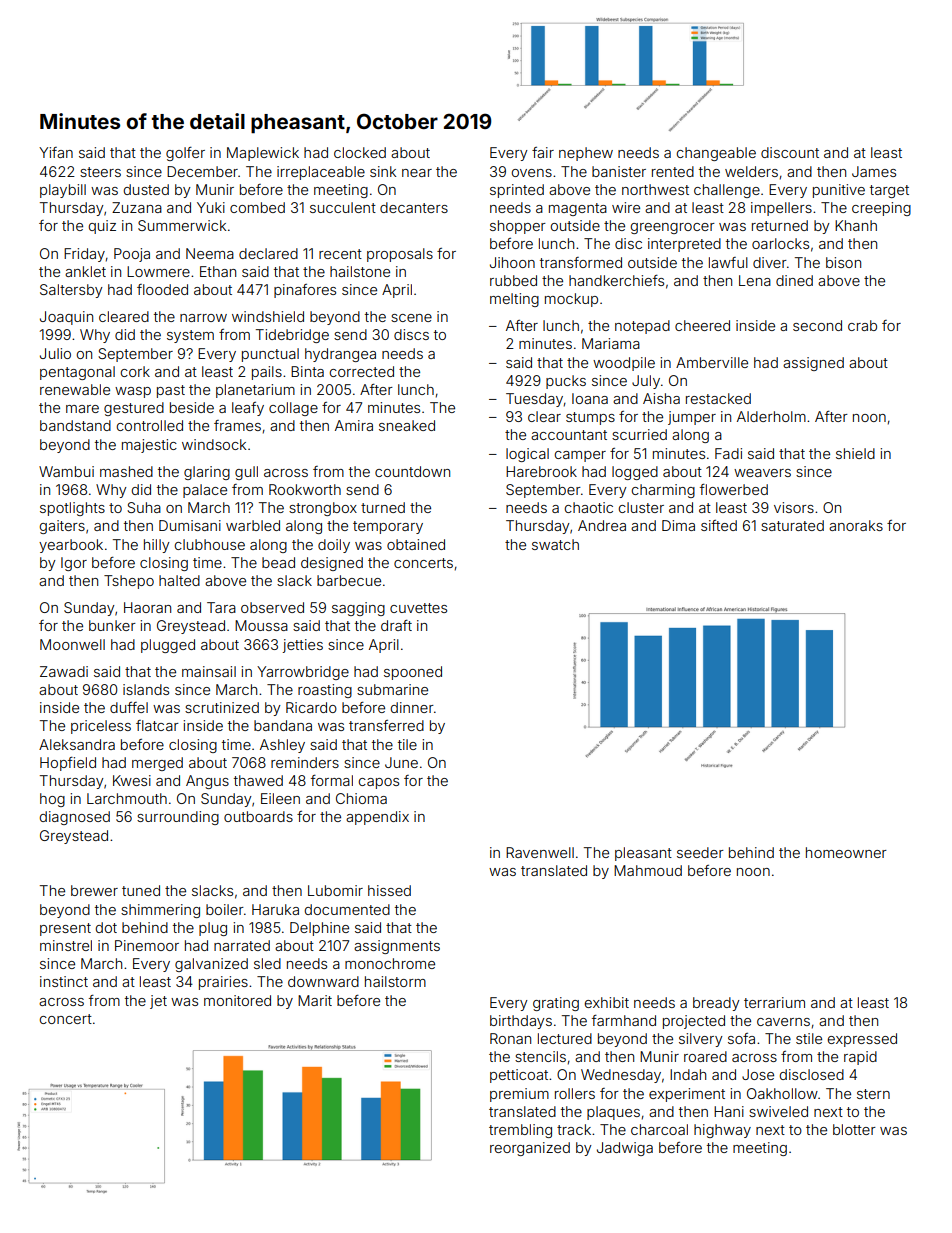  I want to click on fair, so click(543, 152).
